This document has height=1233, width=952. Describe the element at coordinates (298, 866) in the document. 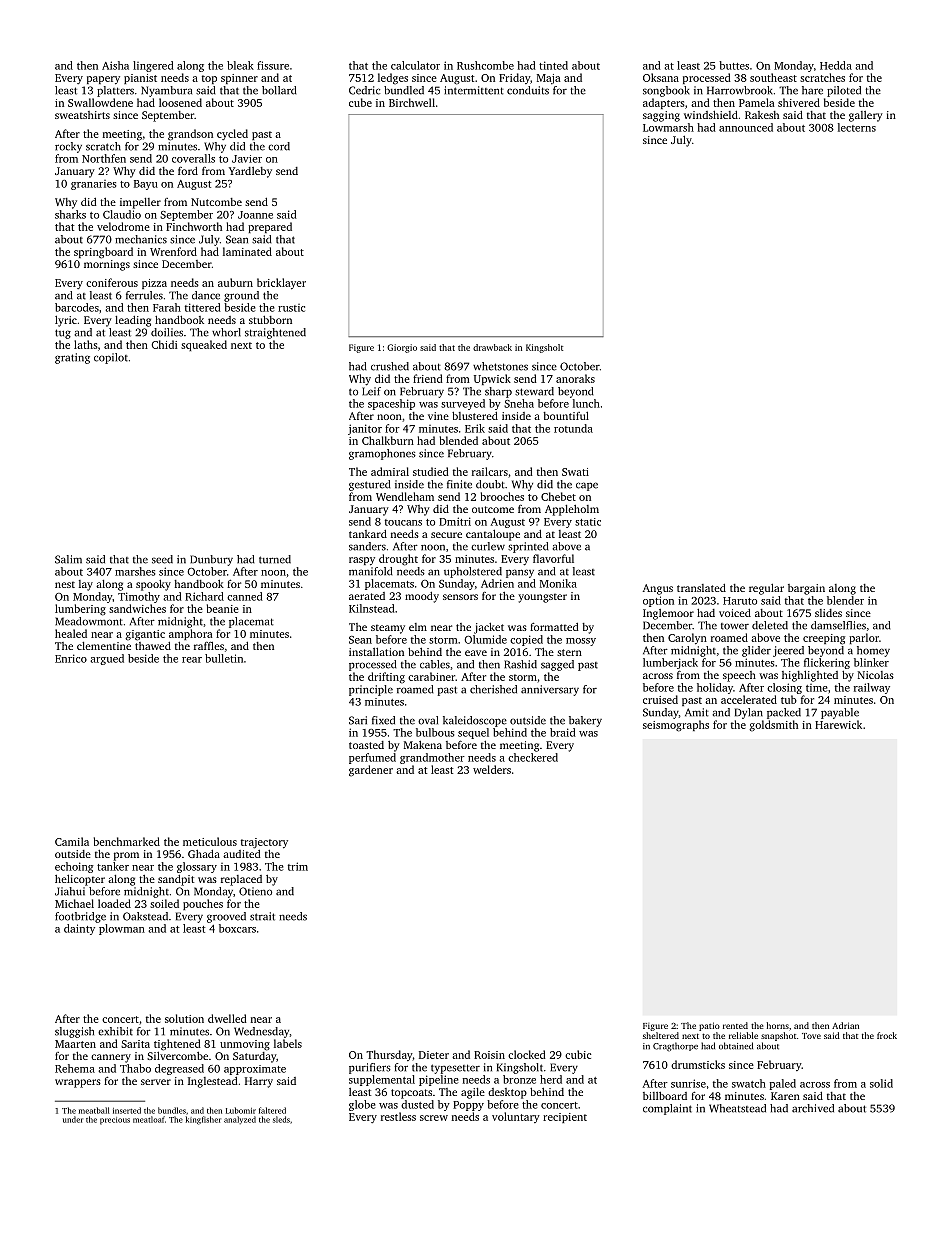

I see `trim` at that location.
